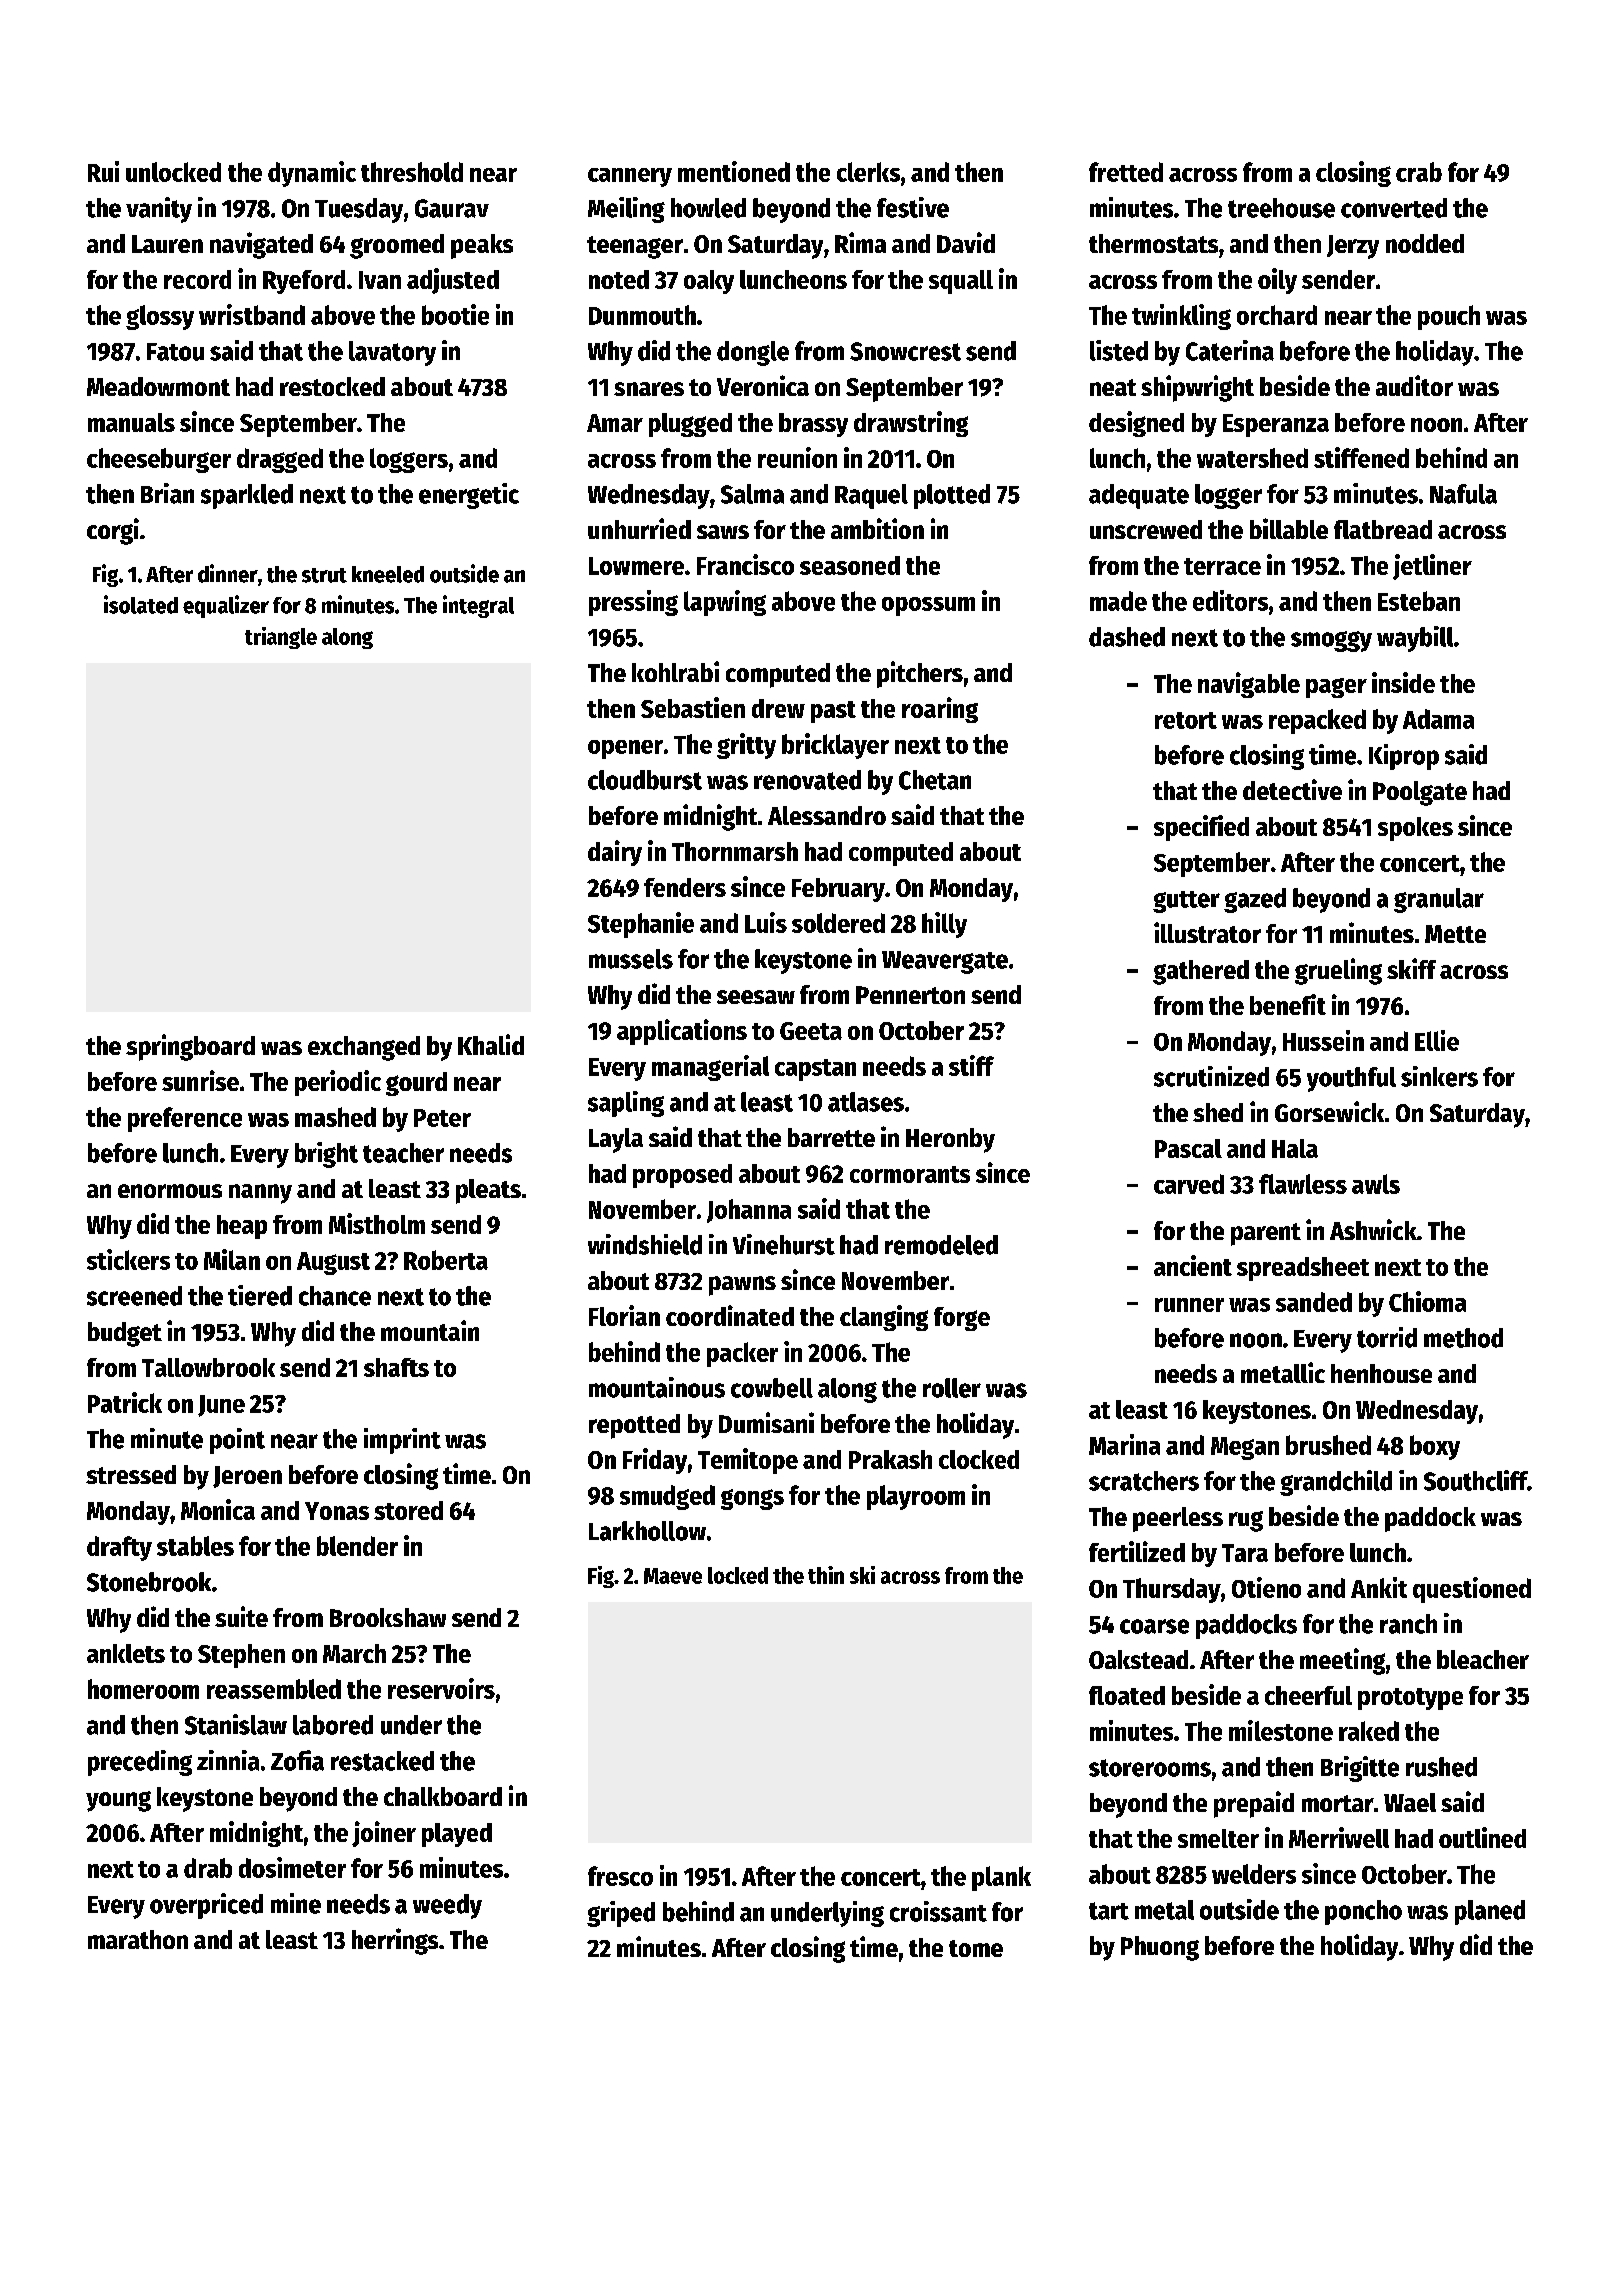  I want to click on retort, so click(1186, 720).
